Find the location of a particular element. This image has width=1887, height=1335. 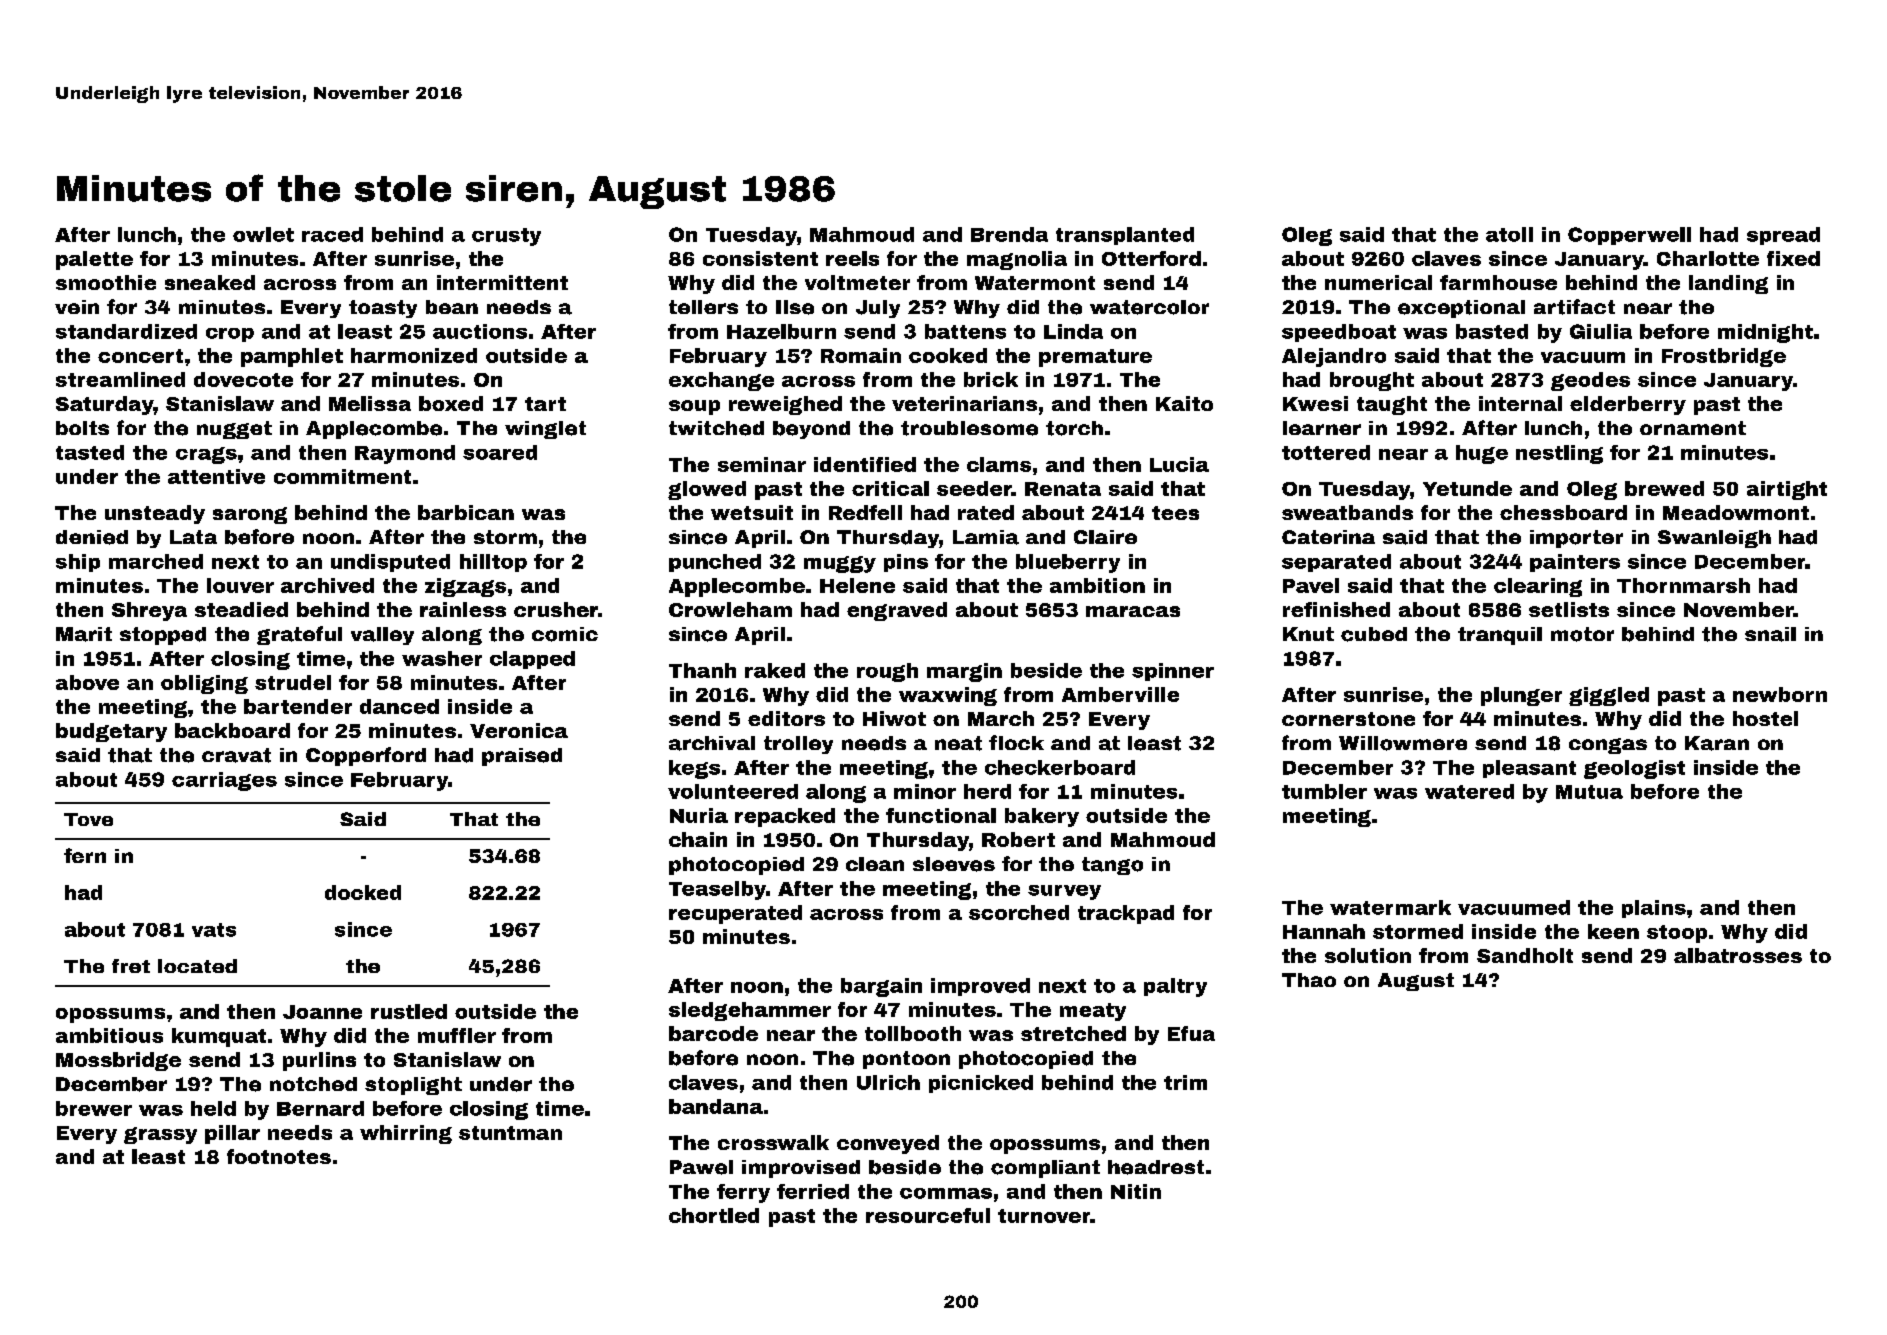

Brenda is located at coordinates (1009, 234).
